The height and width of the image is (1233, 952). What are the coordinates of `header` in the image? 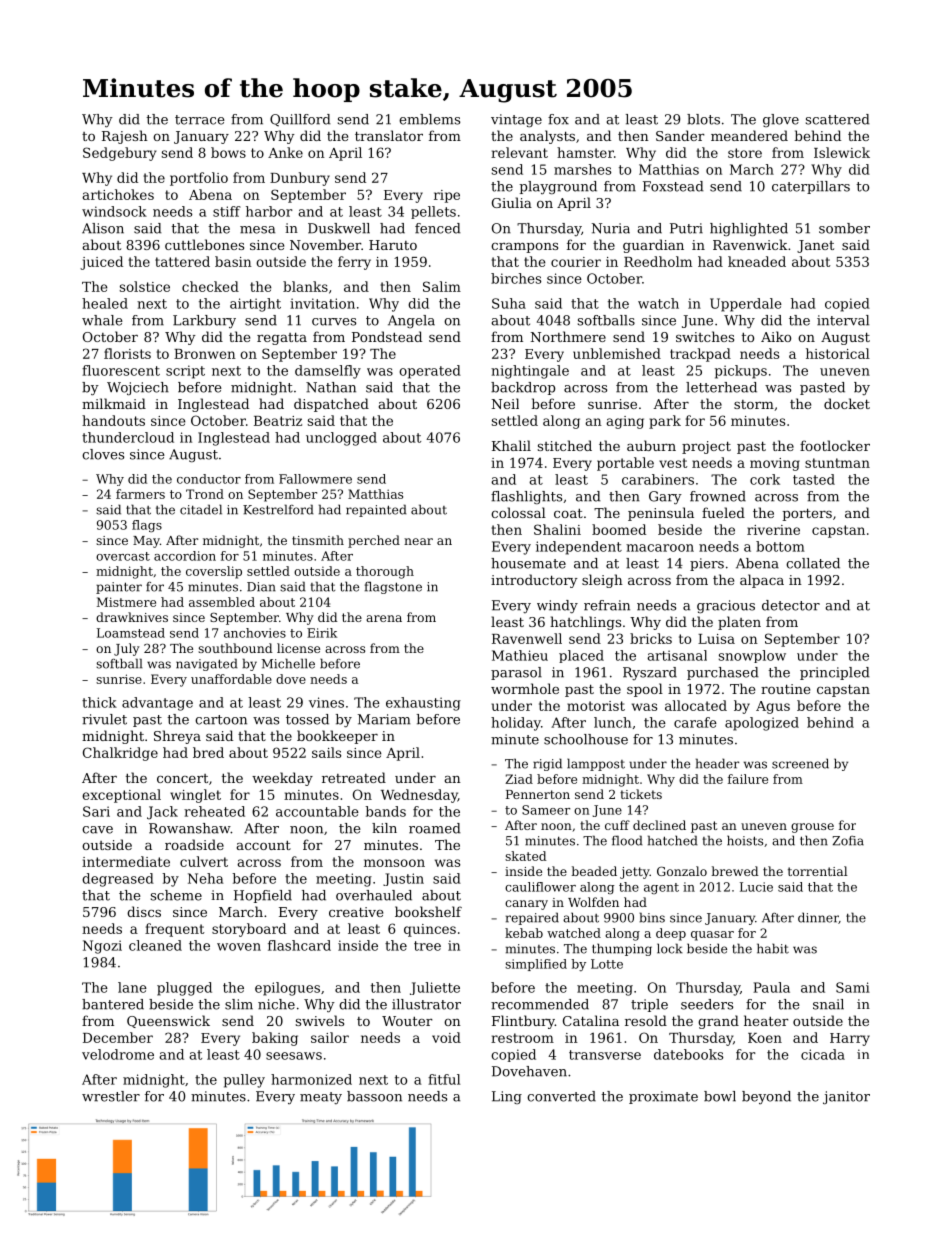 It's located at (717, 763).
